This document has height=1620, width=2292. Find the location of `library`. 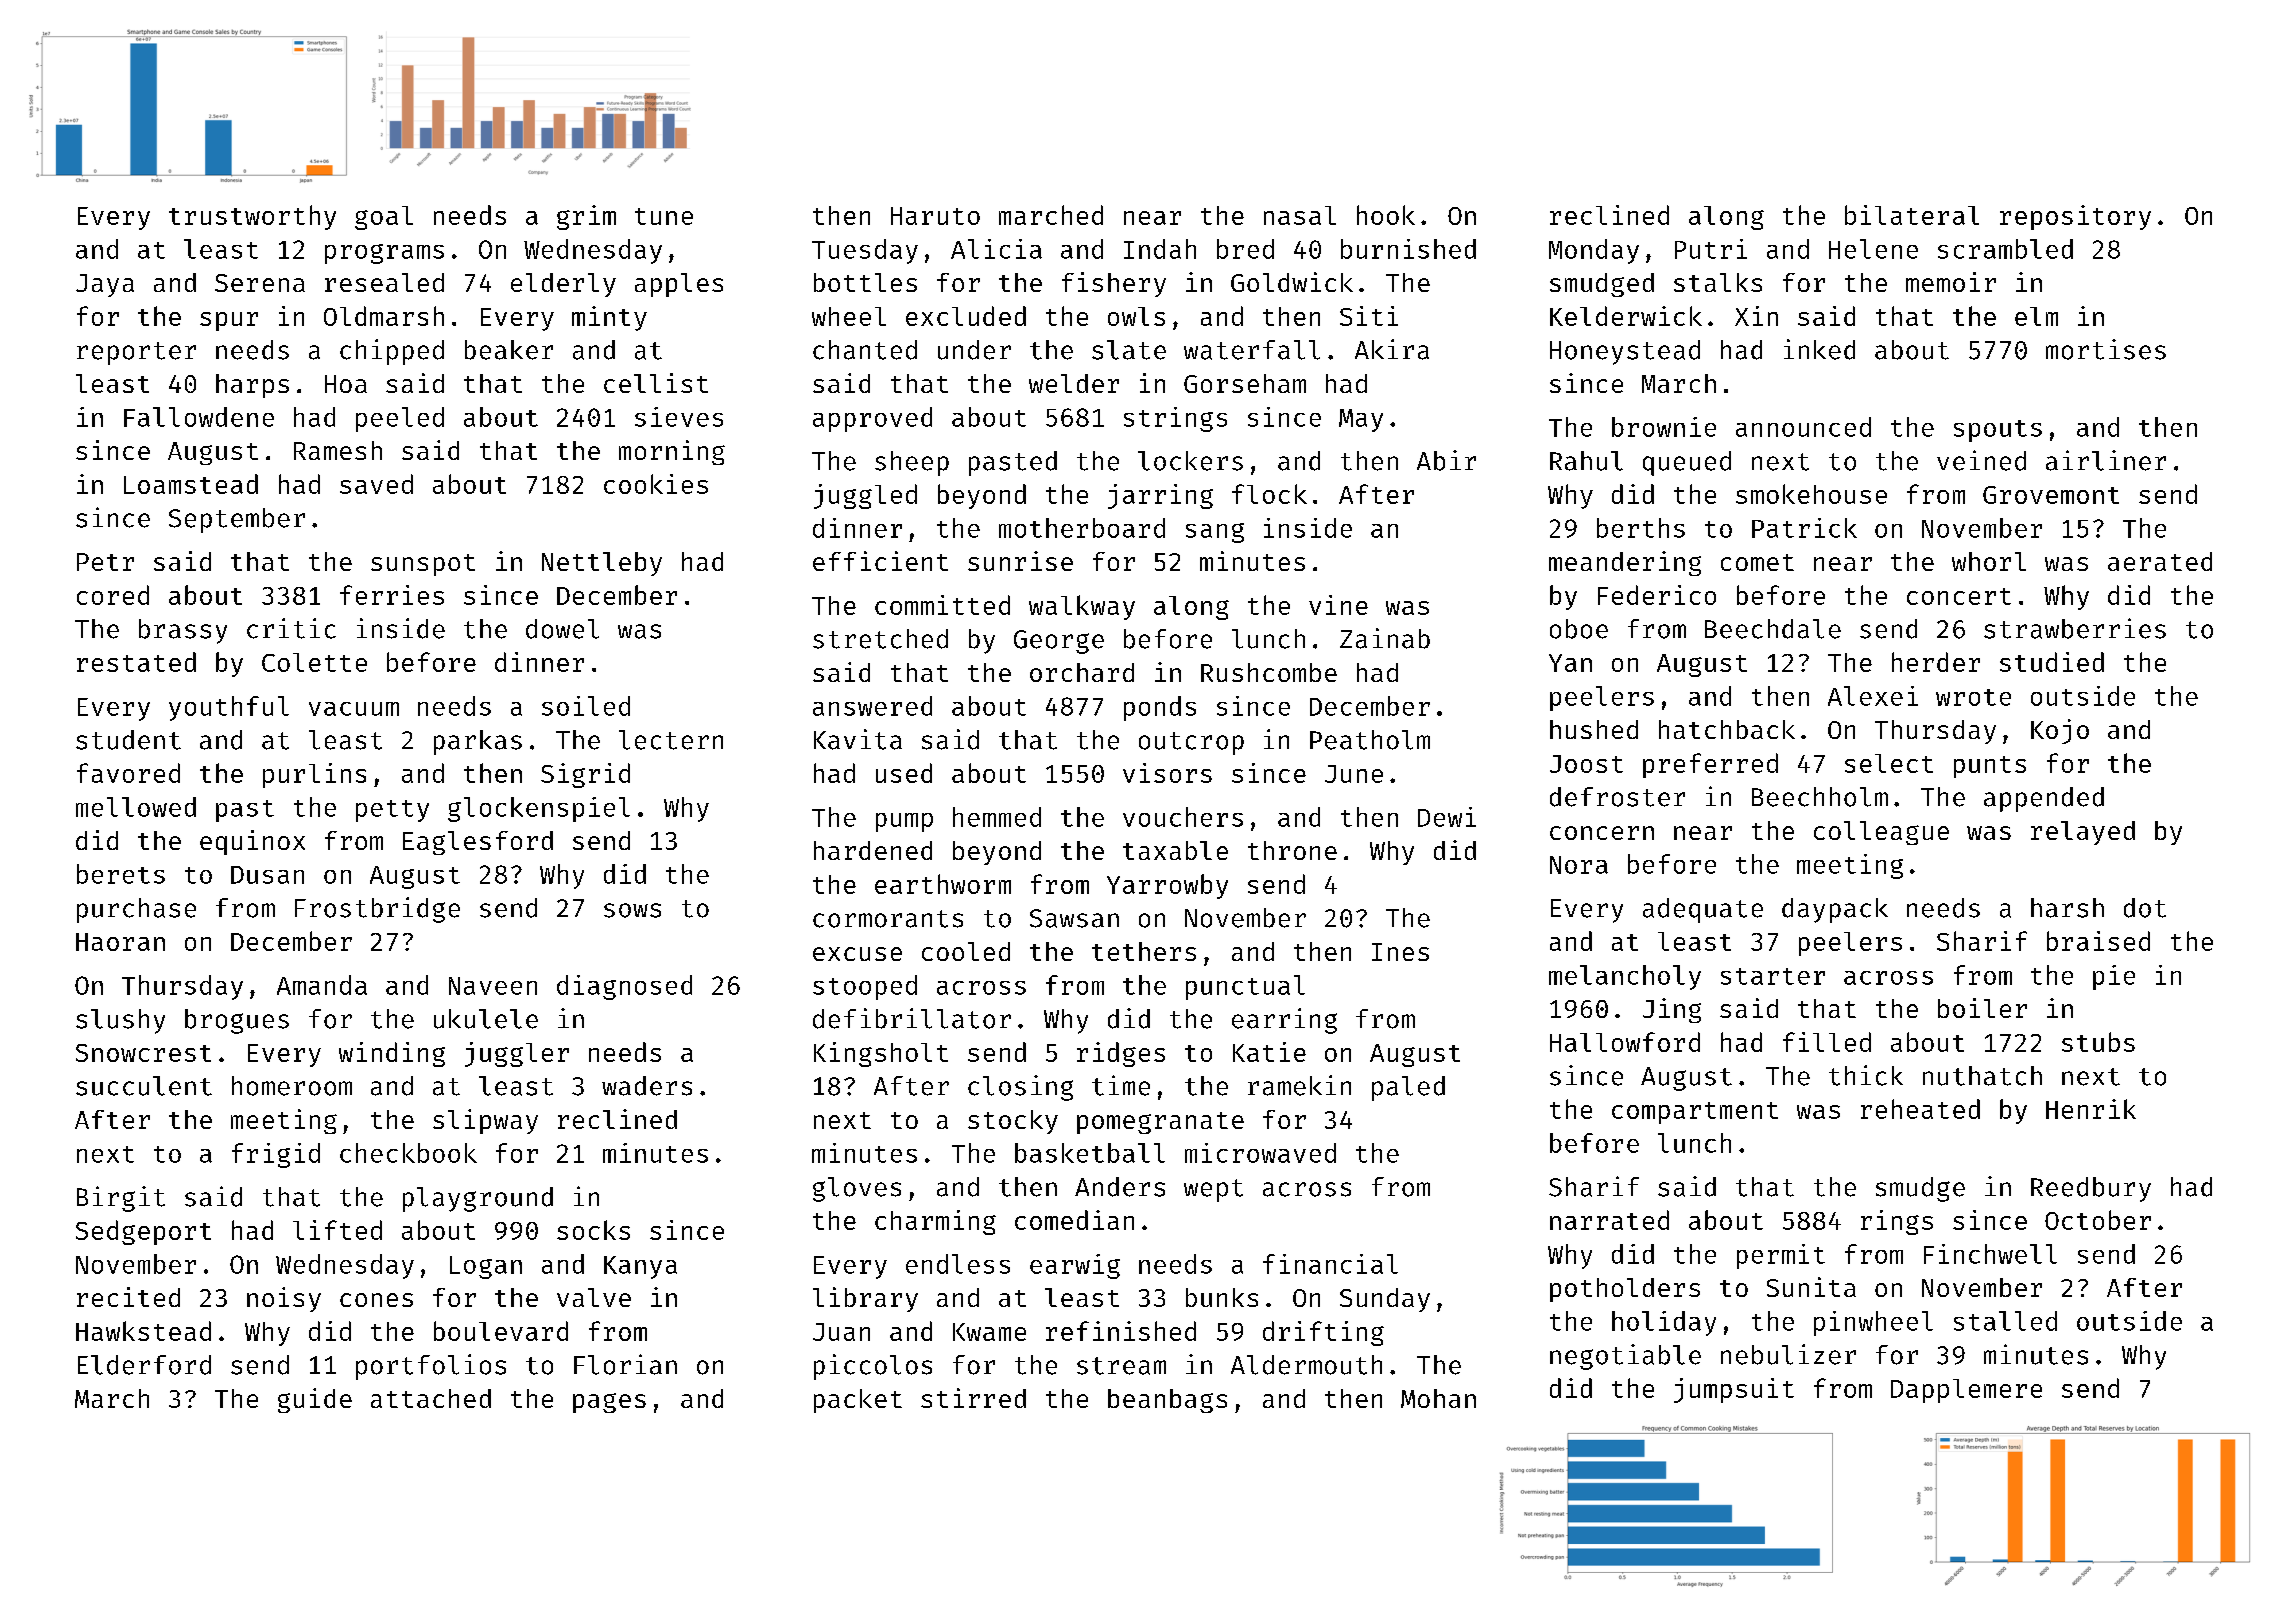

library is located at coordinates (865, 1299).
